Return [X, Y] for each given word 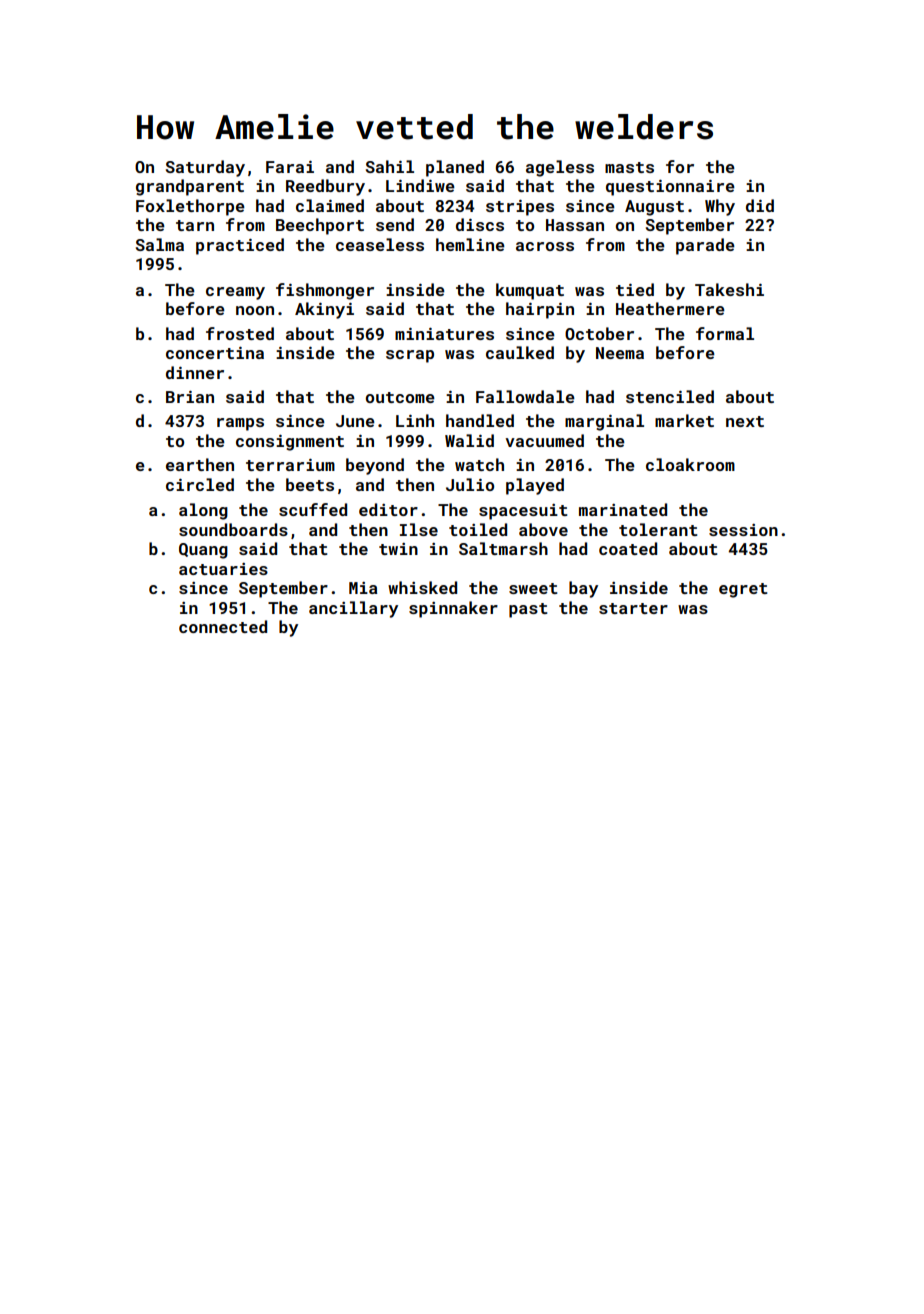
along [203, 511]
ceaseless [380, 244]
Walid [469, 440]
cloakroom [690, 464]
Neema [620, 353]
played [535, 486]
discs [480, 224]
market [684, 420]
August [654, 208]
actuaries [223, 569]
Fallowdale [525, 396]
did [760, 205]
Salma [160, 244]
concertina [215, 353]
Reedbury [325, 187]
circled [200, 484]
